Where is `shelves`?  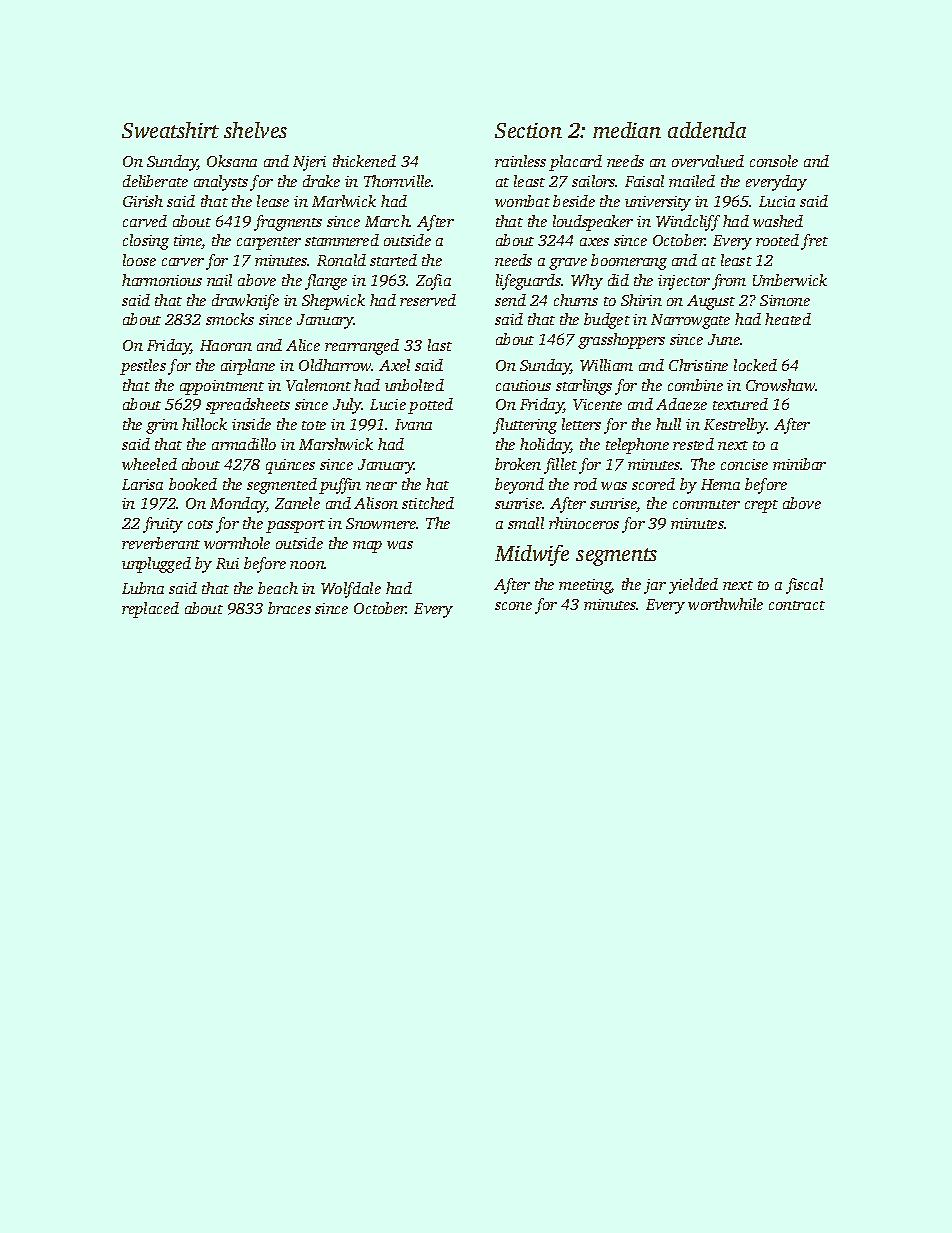
shelves is located at coordinates (255, 130).
